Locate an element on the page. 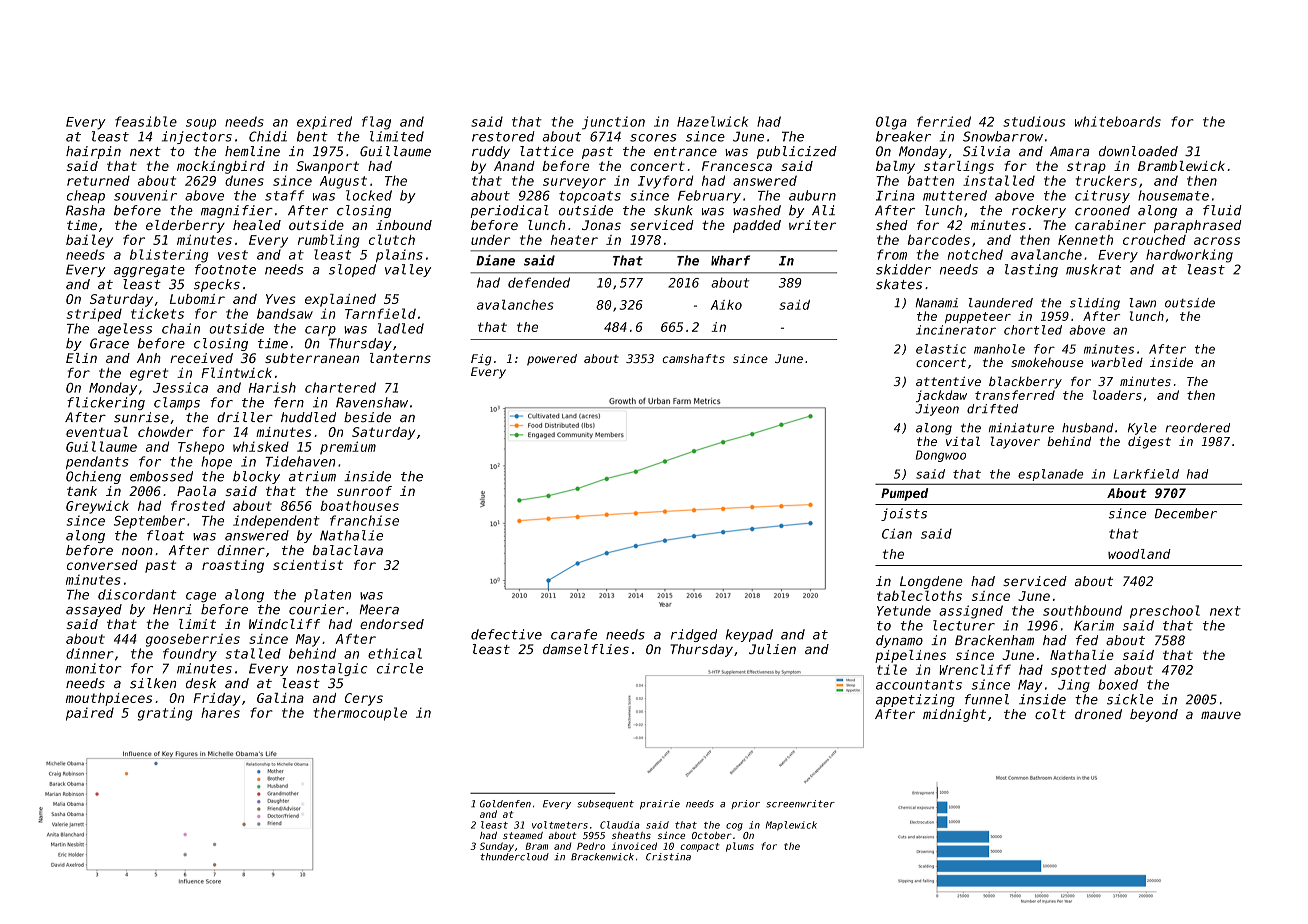  paired is located at coordinates (90, 714).
